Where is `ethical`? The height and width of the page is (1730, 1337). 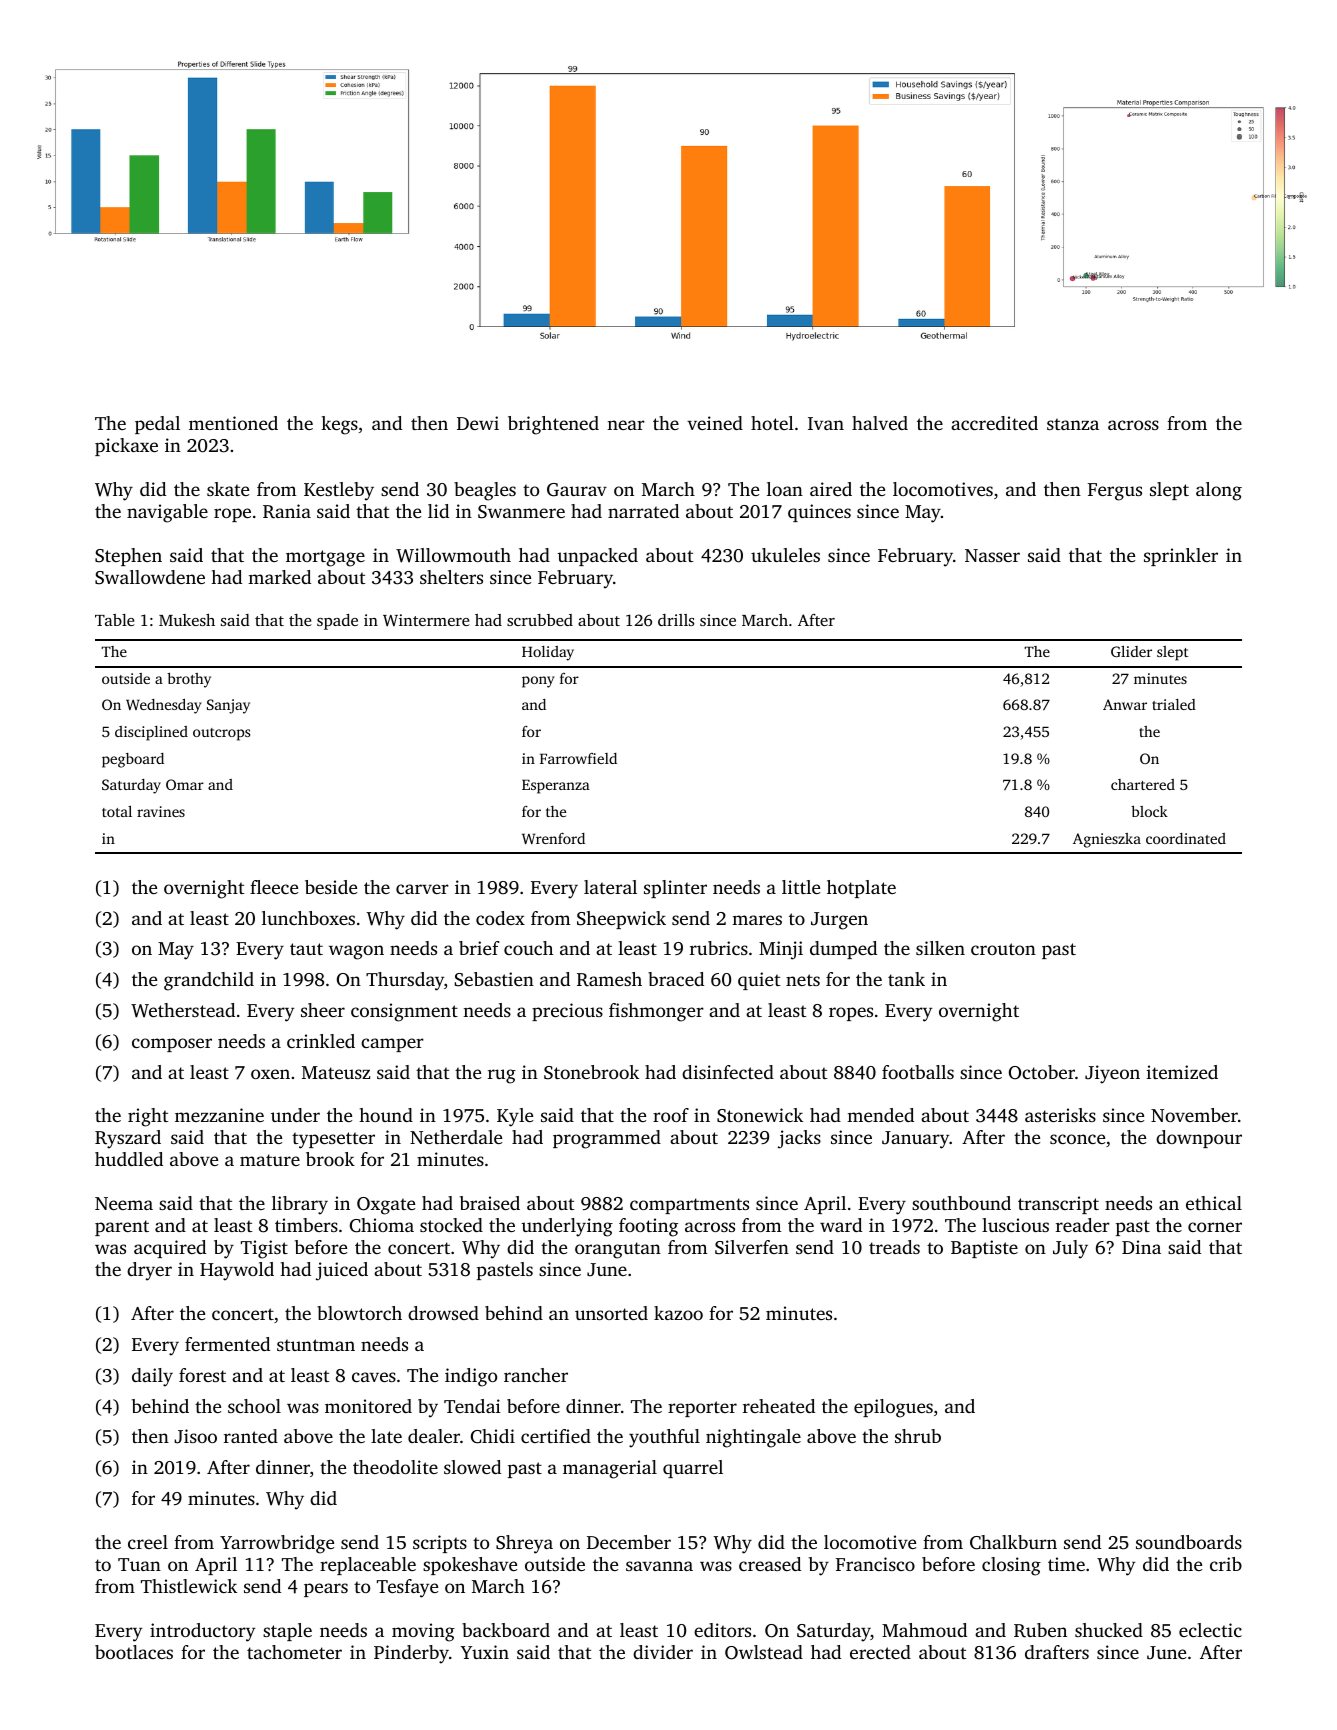
ethical is located at coordinates (1214, 1203).
